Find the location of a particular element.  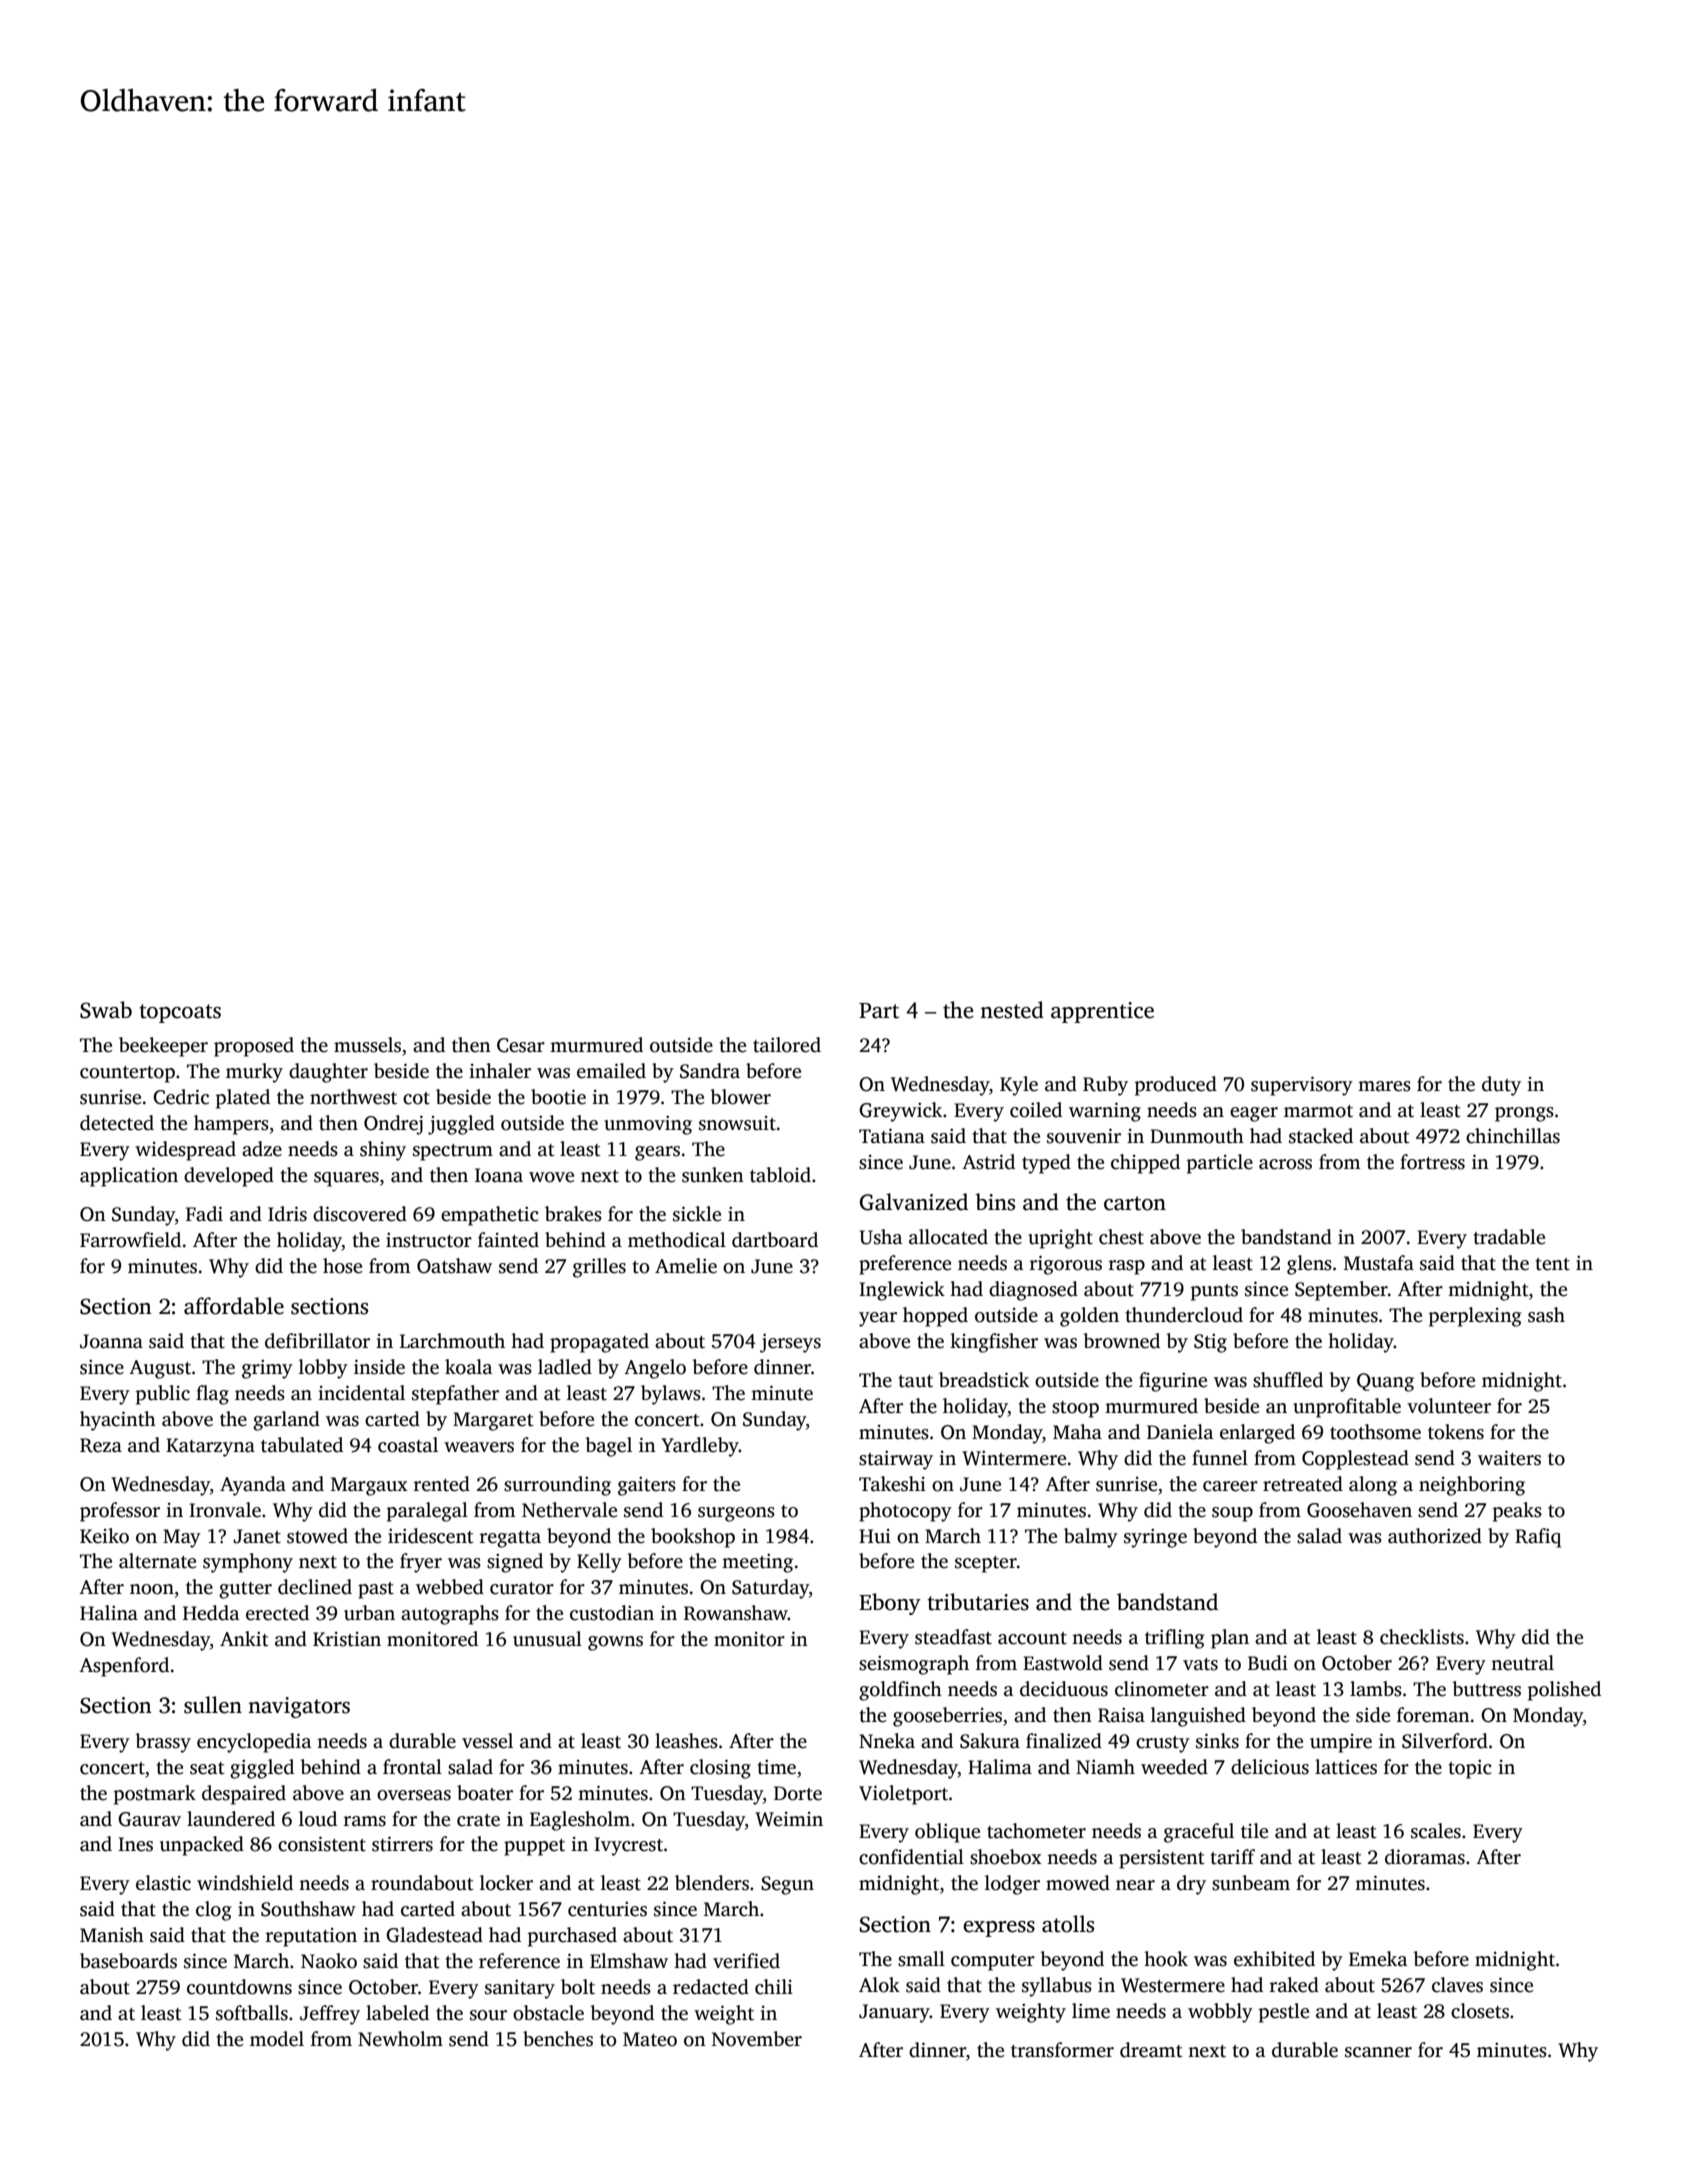

September is located at coordinates (1341, 1291).
